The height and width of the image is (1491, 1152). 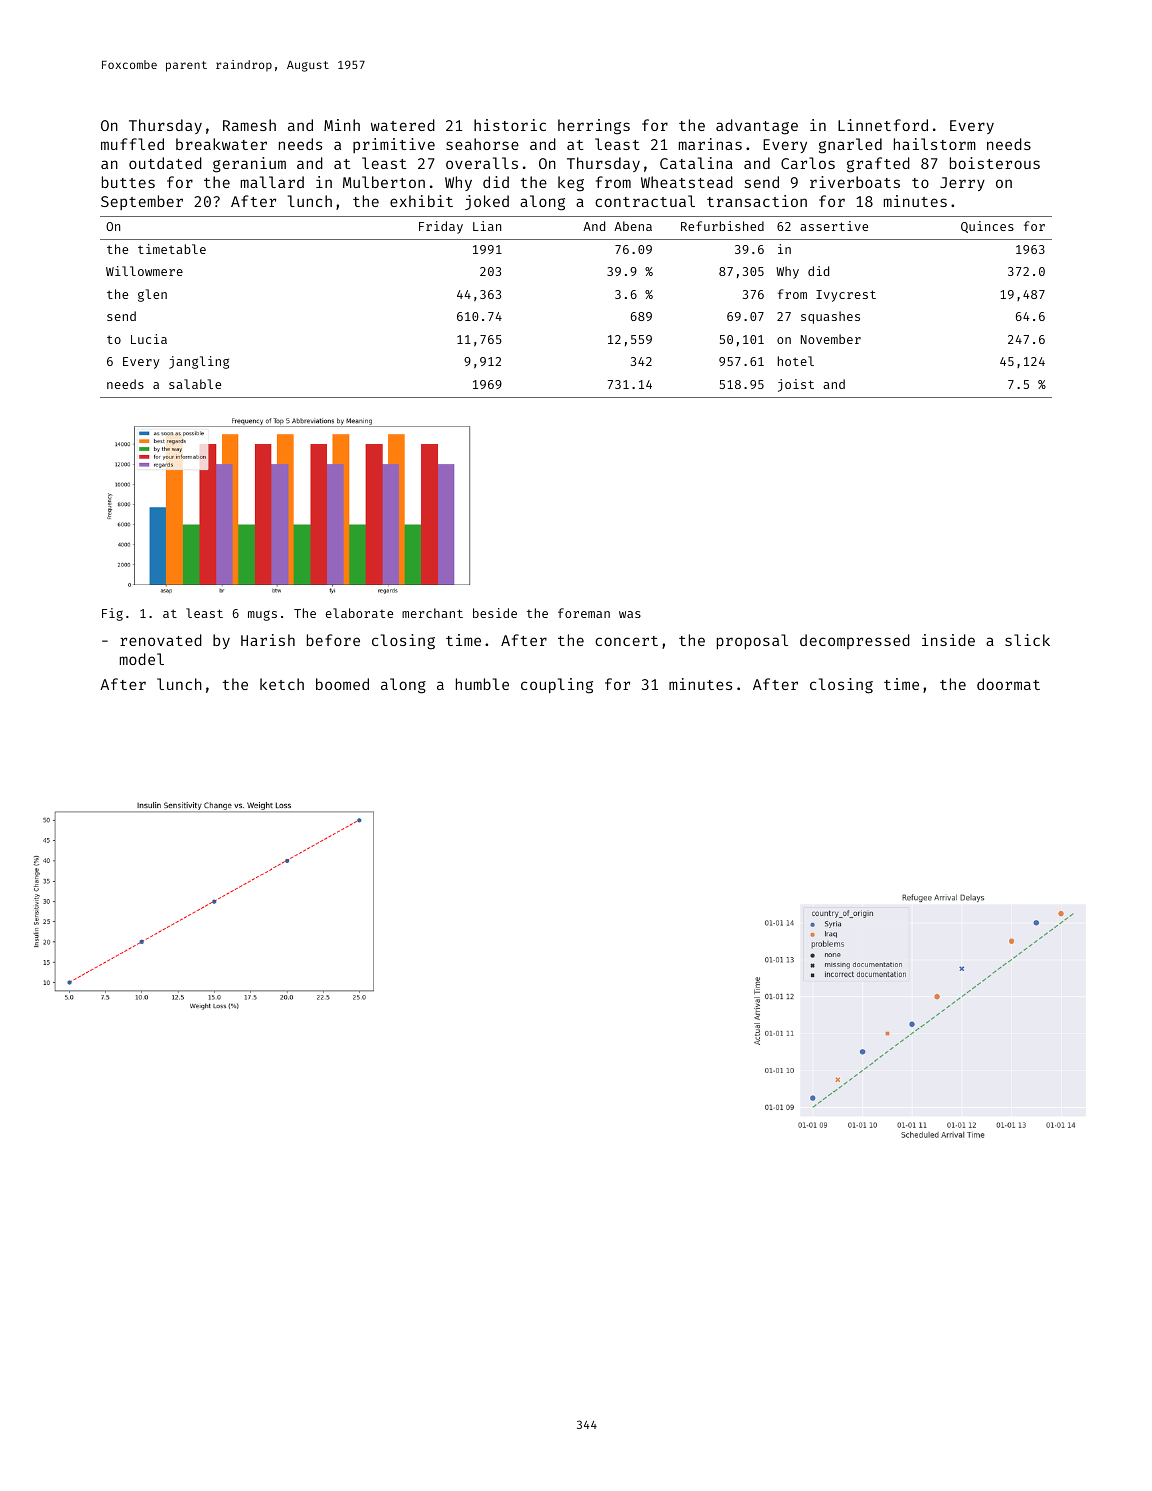 What do you see at coordinates (633, 226) in the image?
I see `Abena` at bounding box center [633, 226].
